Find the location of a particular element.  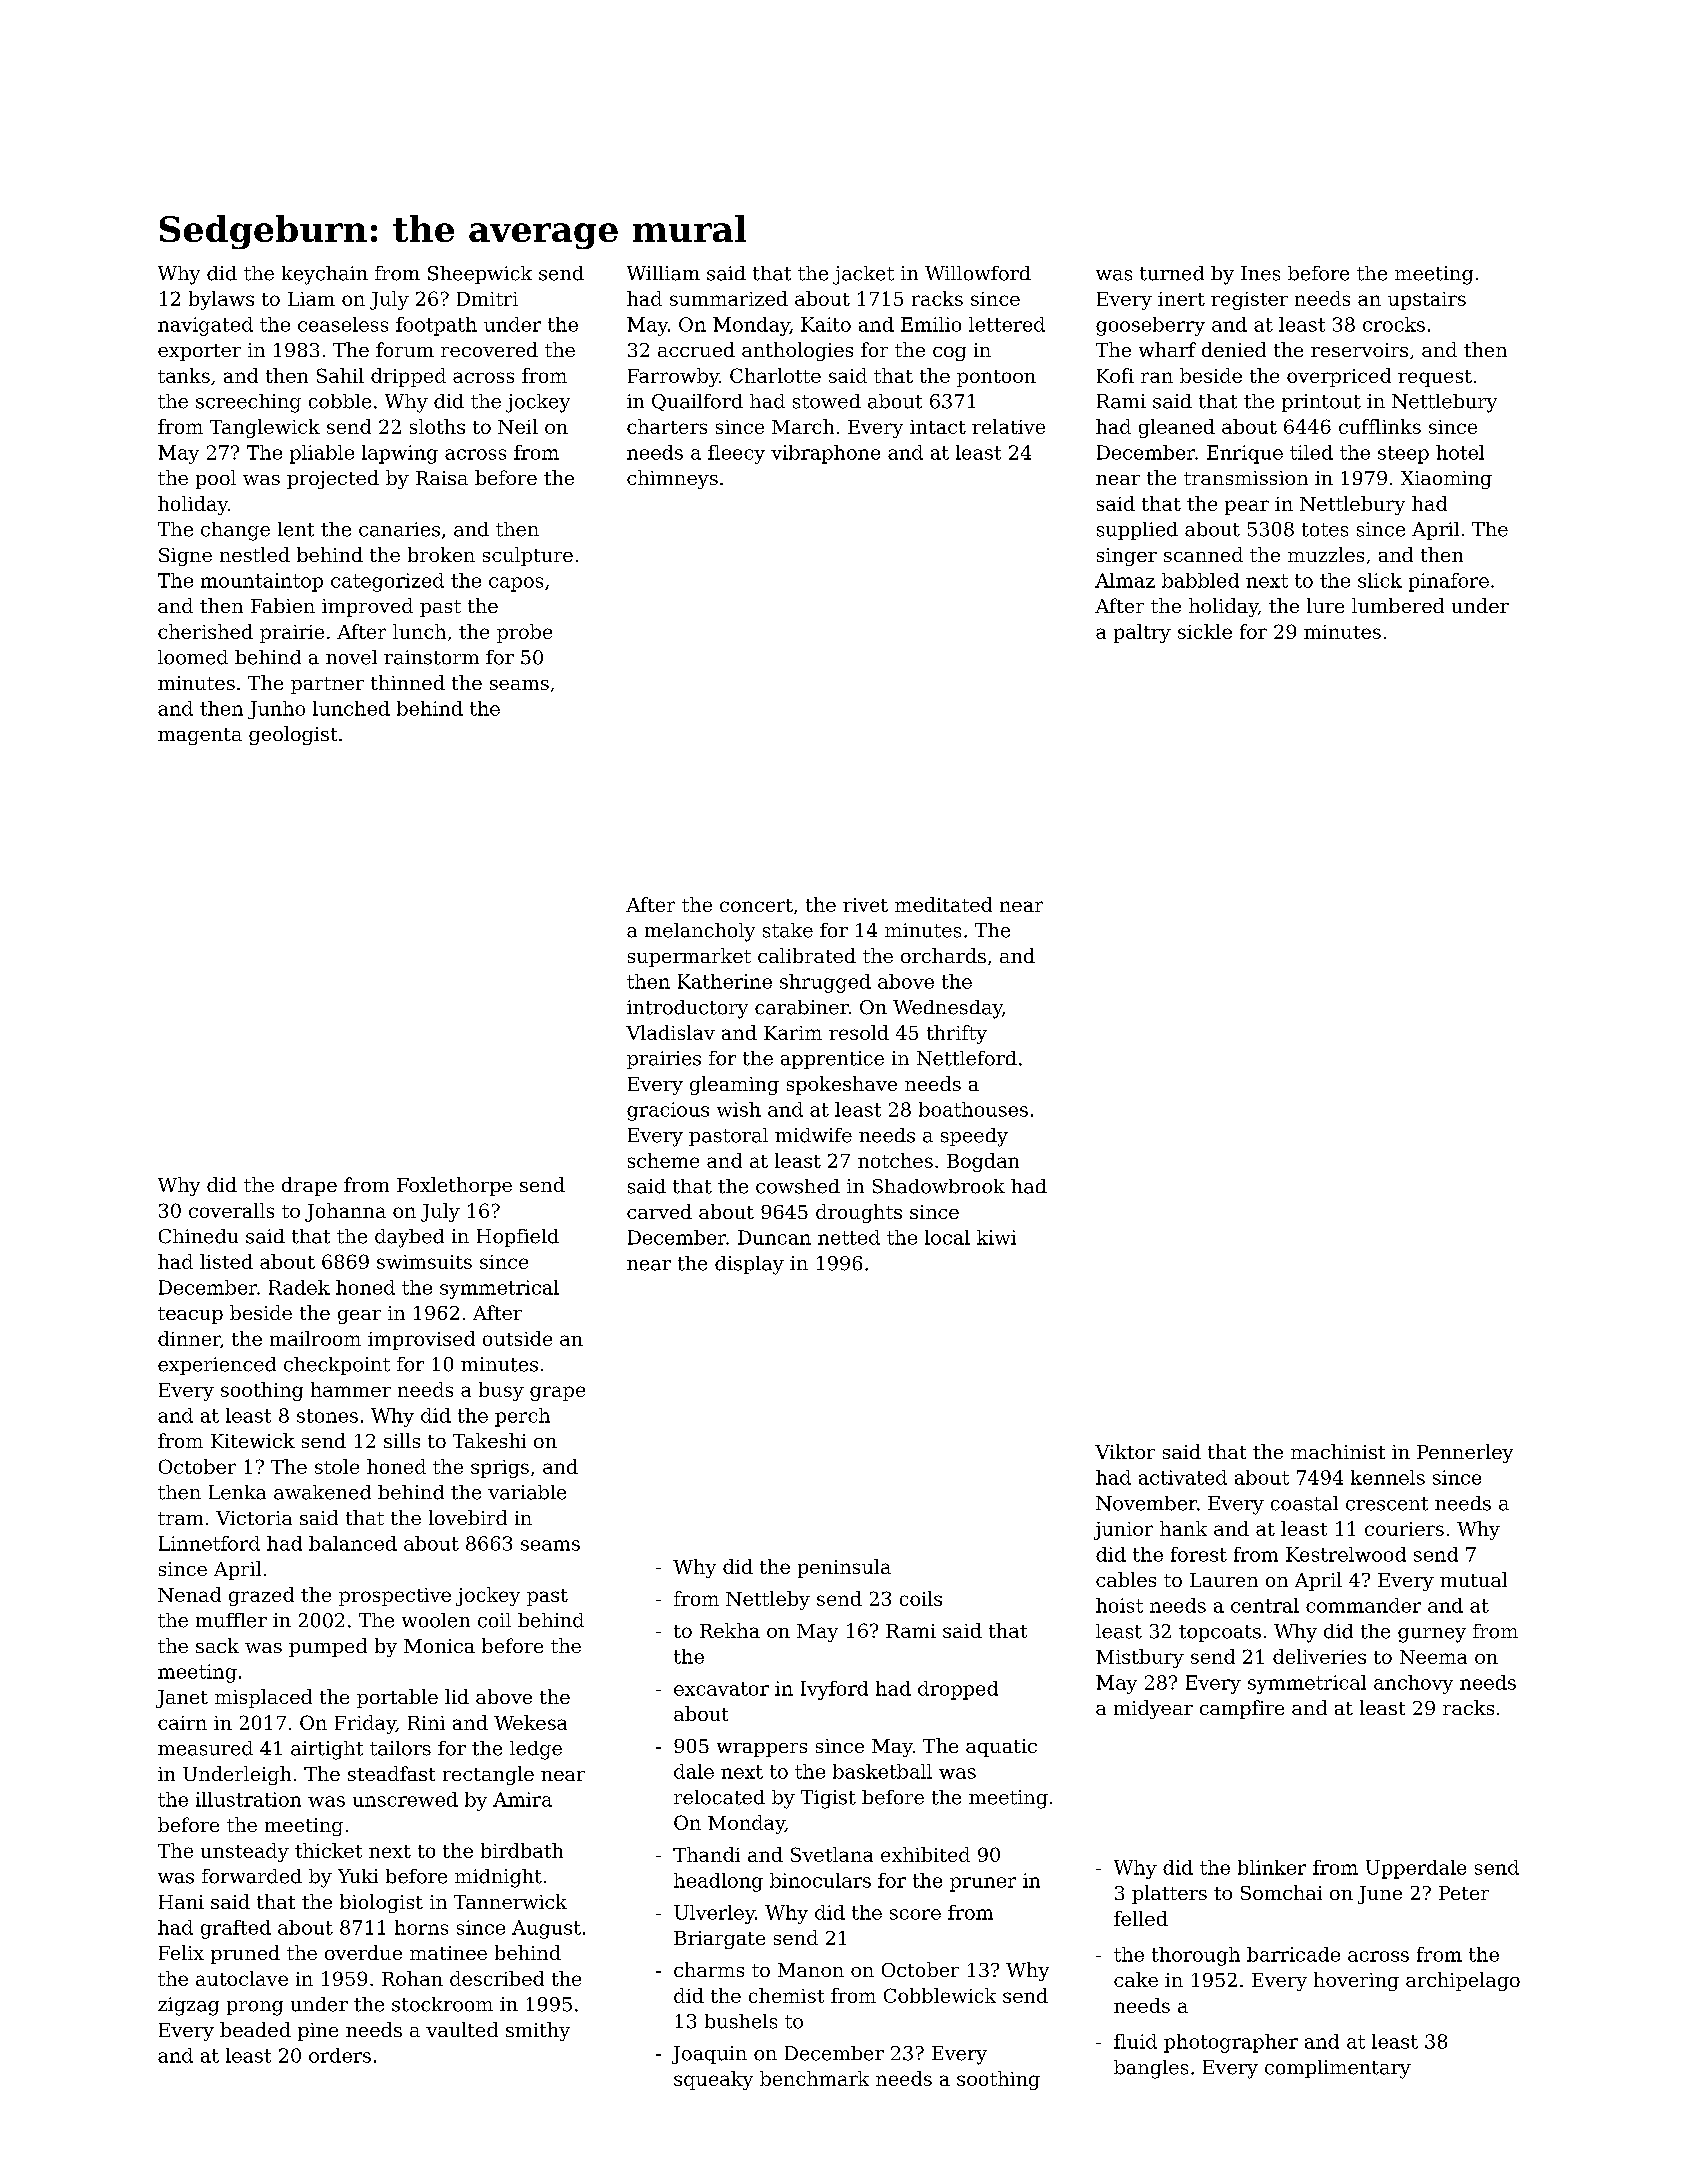

boathouses is located at coordinates (973, 1109).
